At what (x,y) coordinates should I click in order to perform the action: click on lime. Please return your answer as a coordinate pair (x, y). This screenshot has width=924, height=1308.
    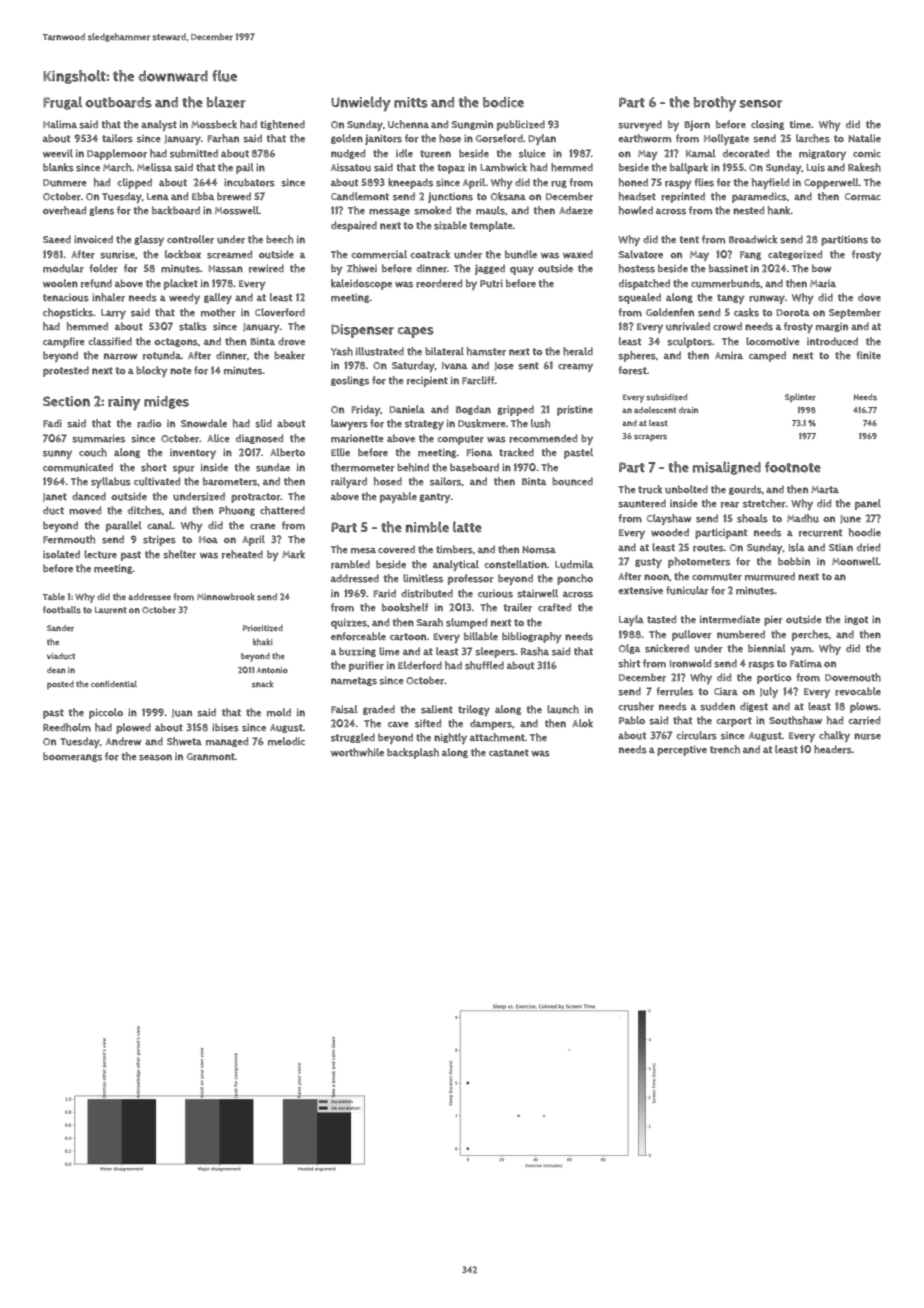
    Looking at the image, I should click on (389, 651).
